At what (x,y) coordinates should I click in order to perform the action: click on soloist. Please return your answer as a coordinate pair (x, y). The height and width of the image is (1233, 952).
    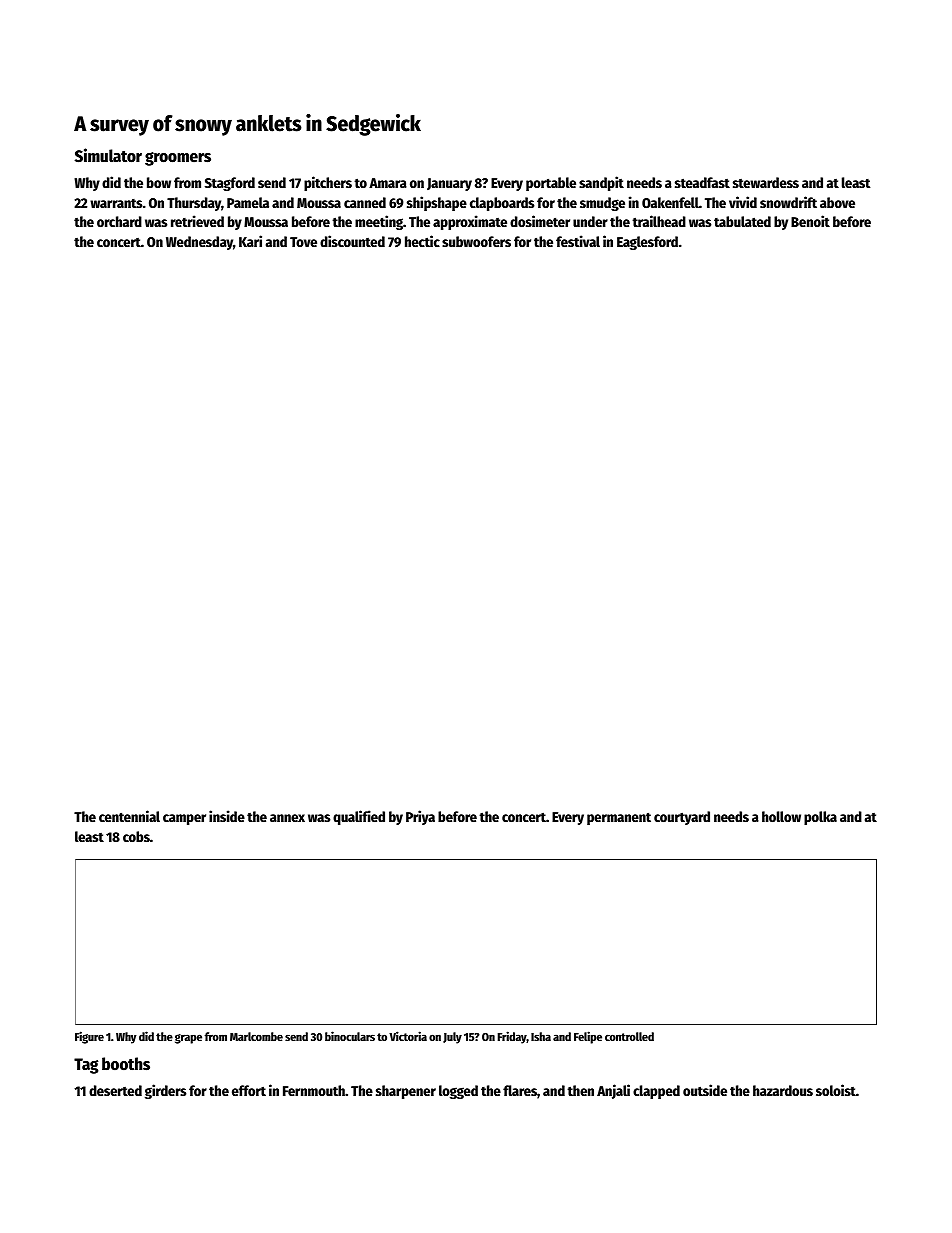
    Looking at the image, I should click on (836, 1090).
